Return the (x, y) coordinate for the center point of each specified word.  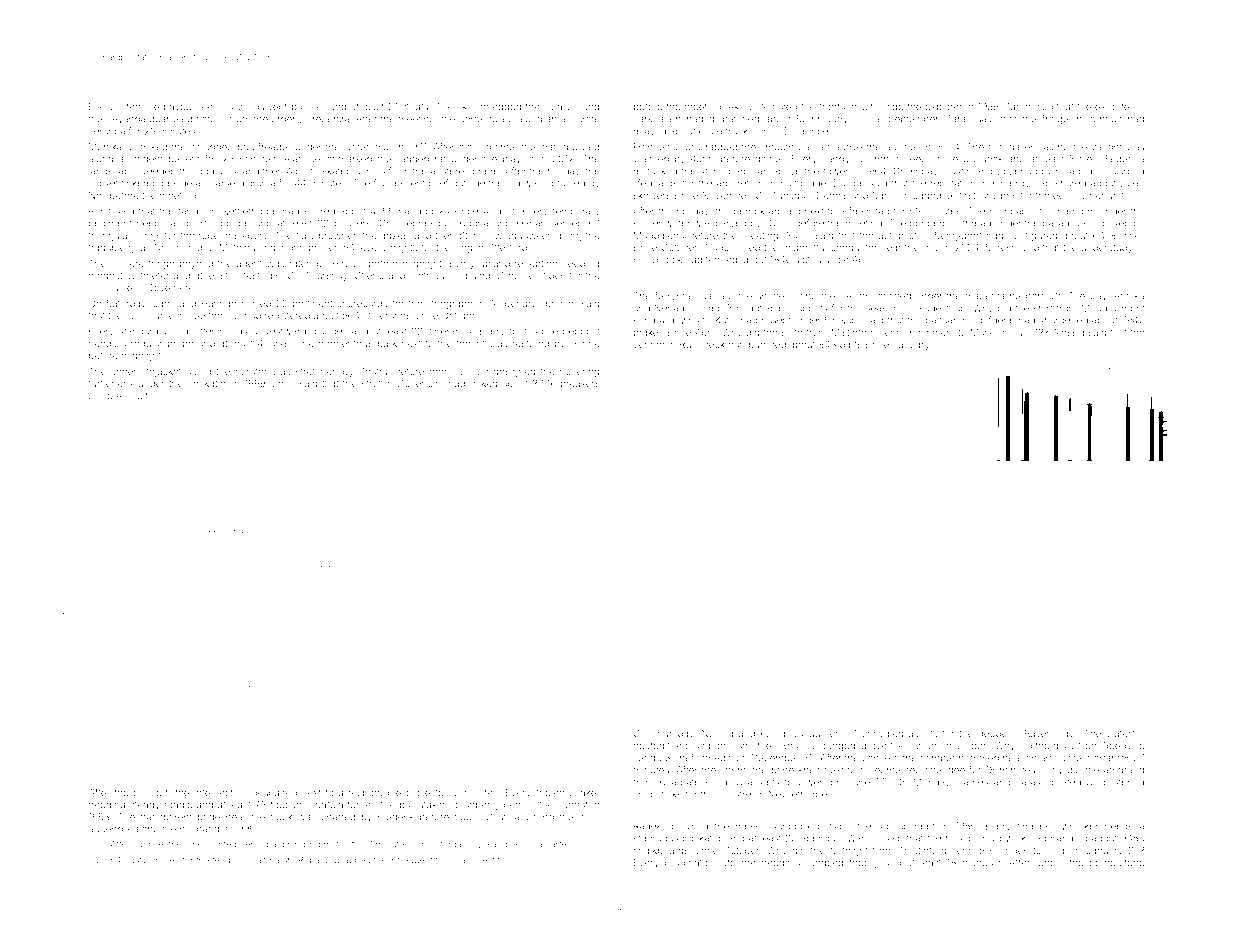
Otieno (369, 275)
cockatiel (207, 383)
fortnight (849, 851)
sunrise (148, 845)
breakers (580, 383)
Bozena (1014, 171)
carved (731, 223)
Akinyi (741, 108)
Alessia (1068, 332)
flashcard (454, 860)
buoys (839, 120)
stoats (415, 107)
